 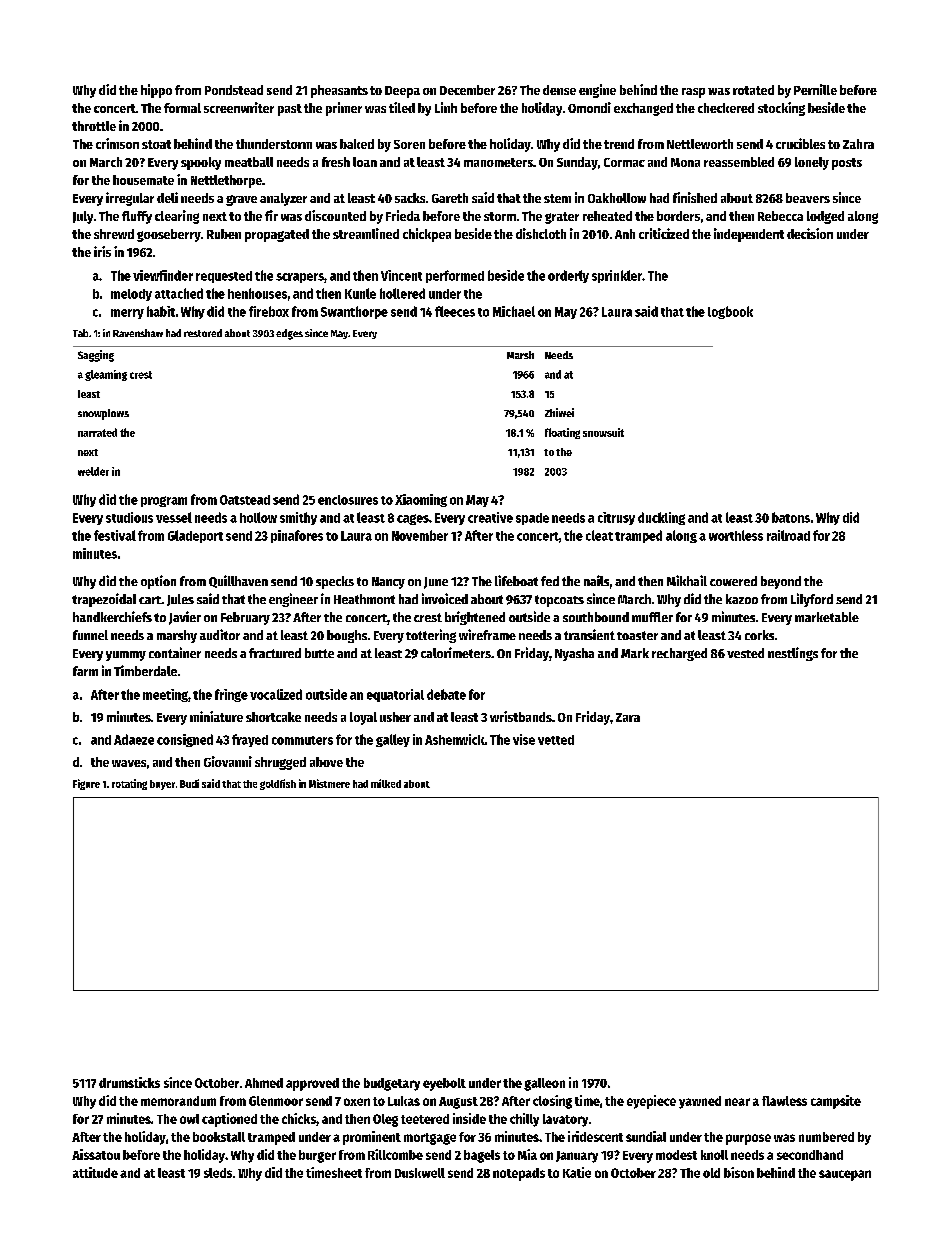 I want to click on Ahmed, so click(x=264, y=1083).
